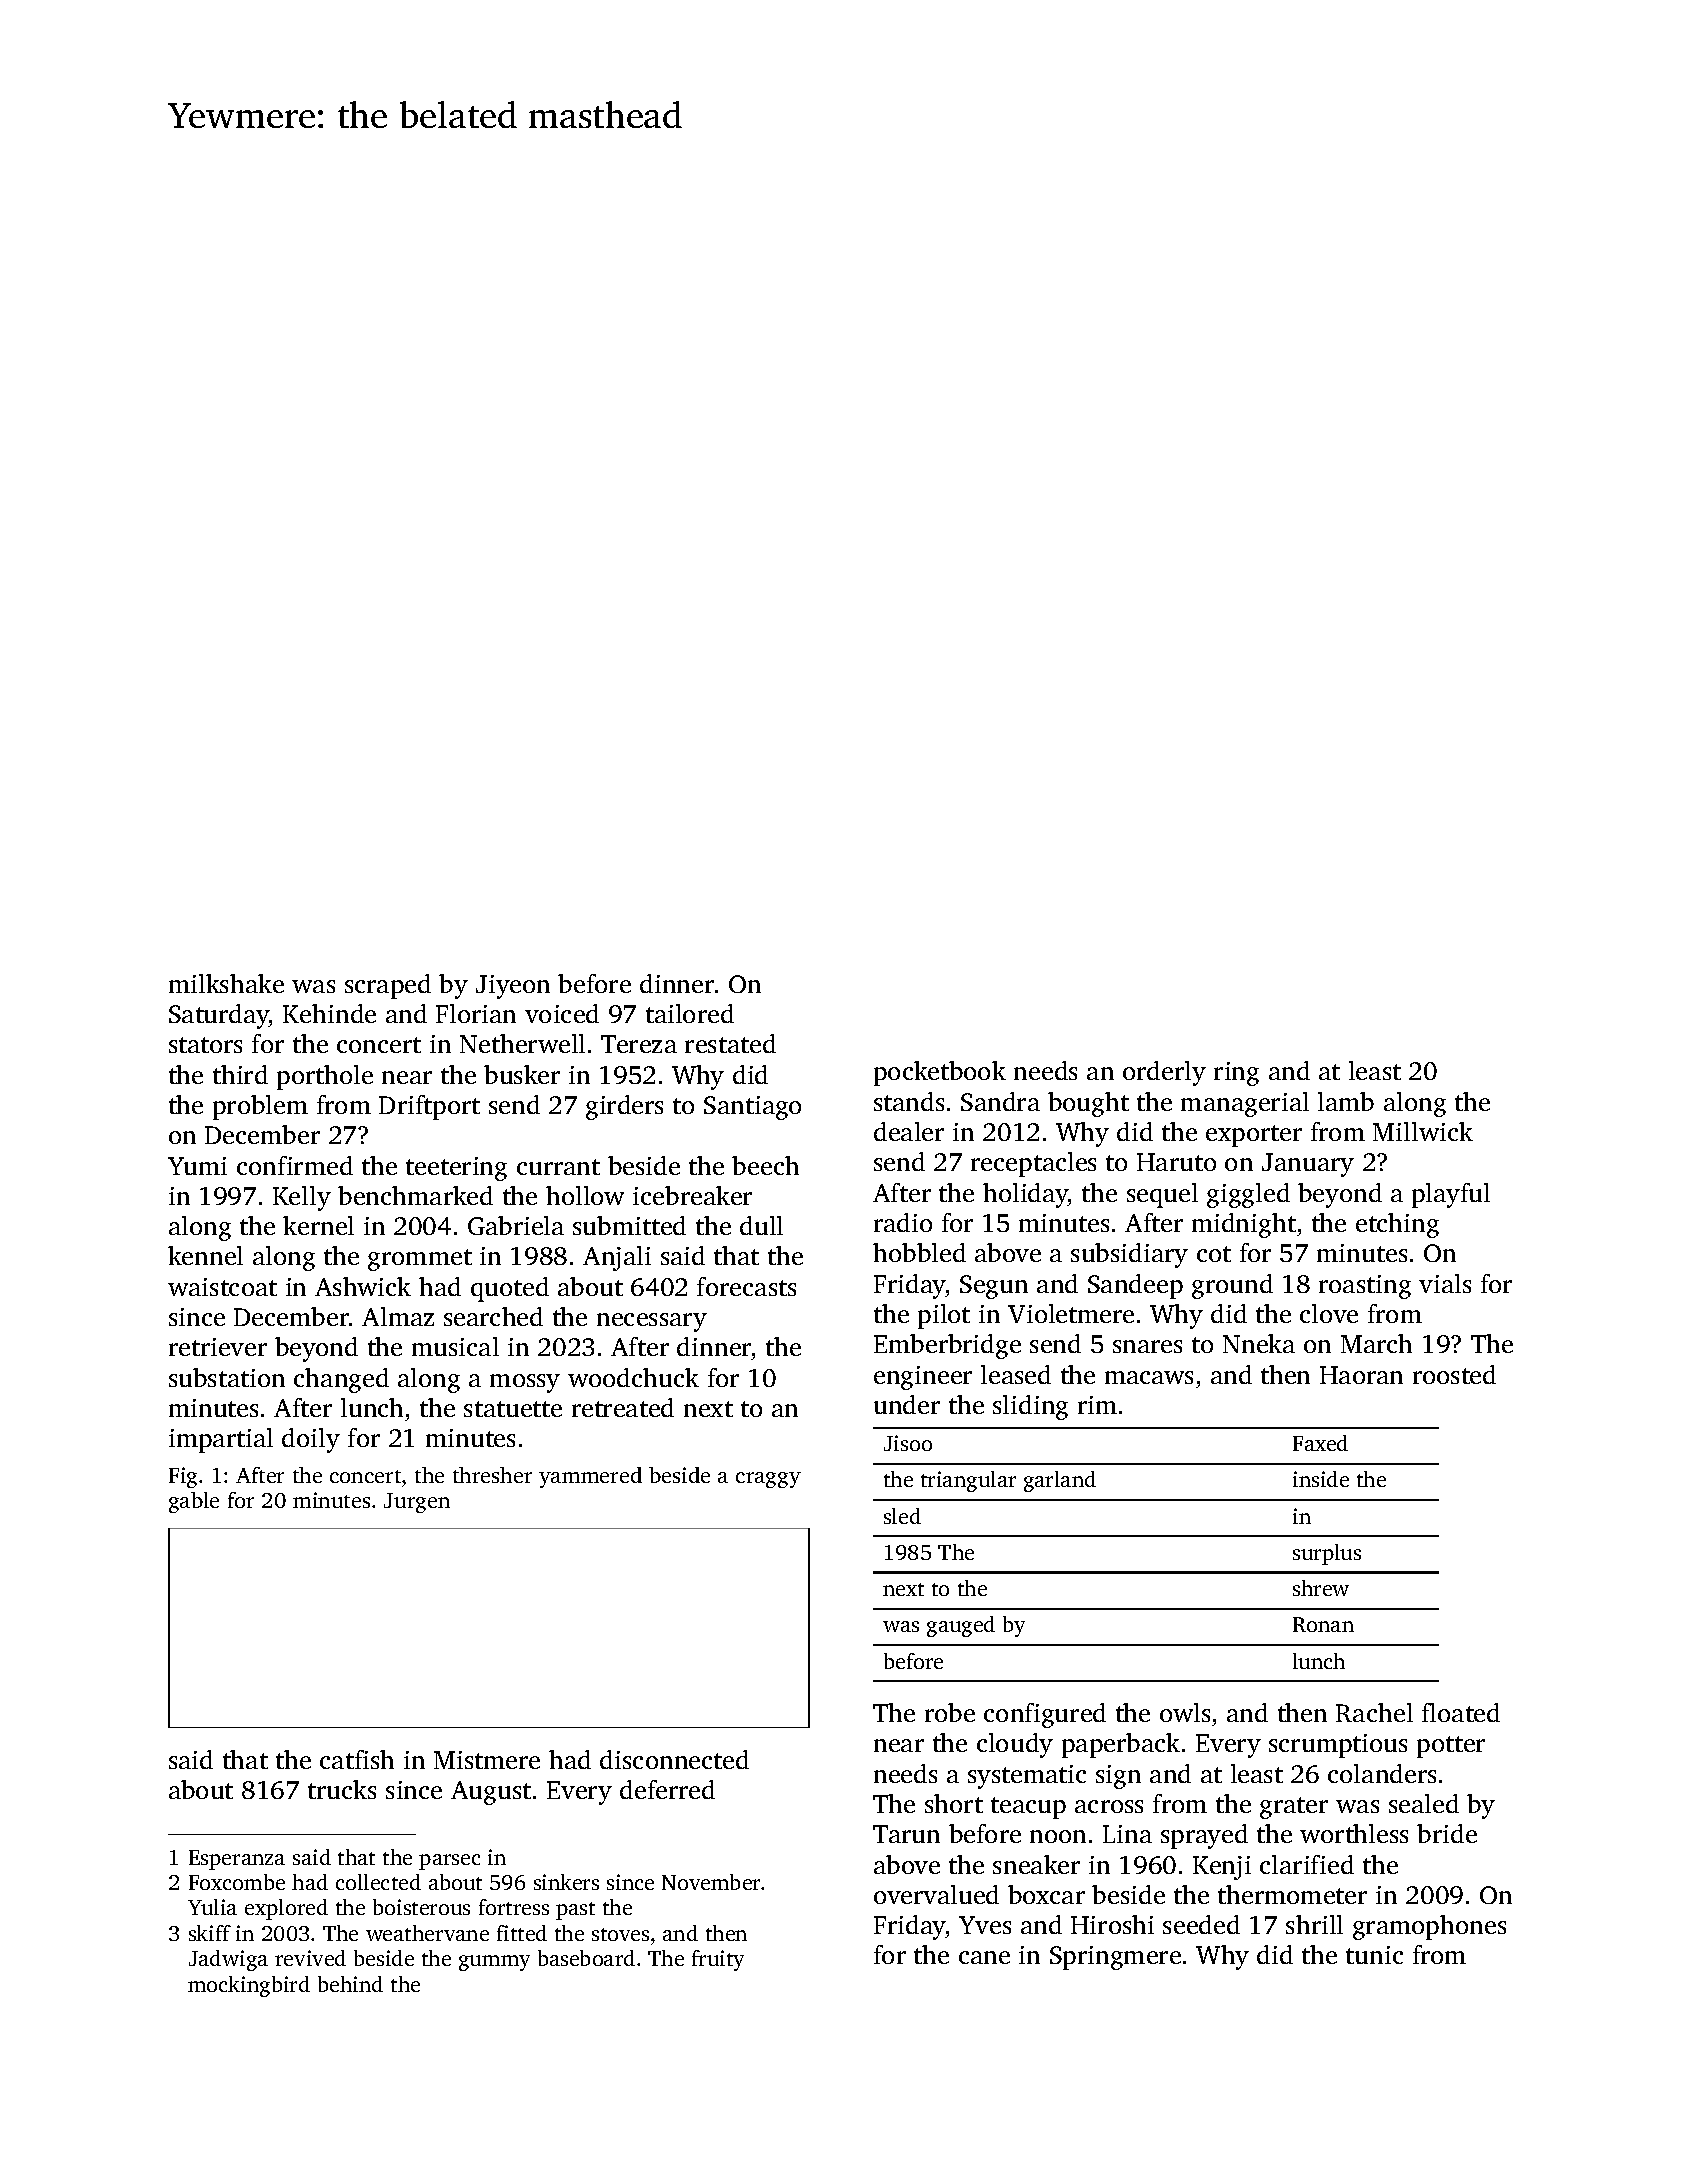 The image size is (1683, 2178). Describe the element at coordinates (1327, 1554) in the screenshot. I see `surplus` at that location.
